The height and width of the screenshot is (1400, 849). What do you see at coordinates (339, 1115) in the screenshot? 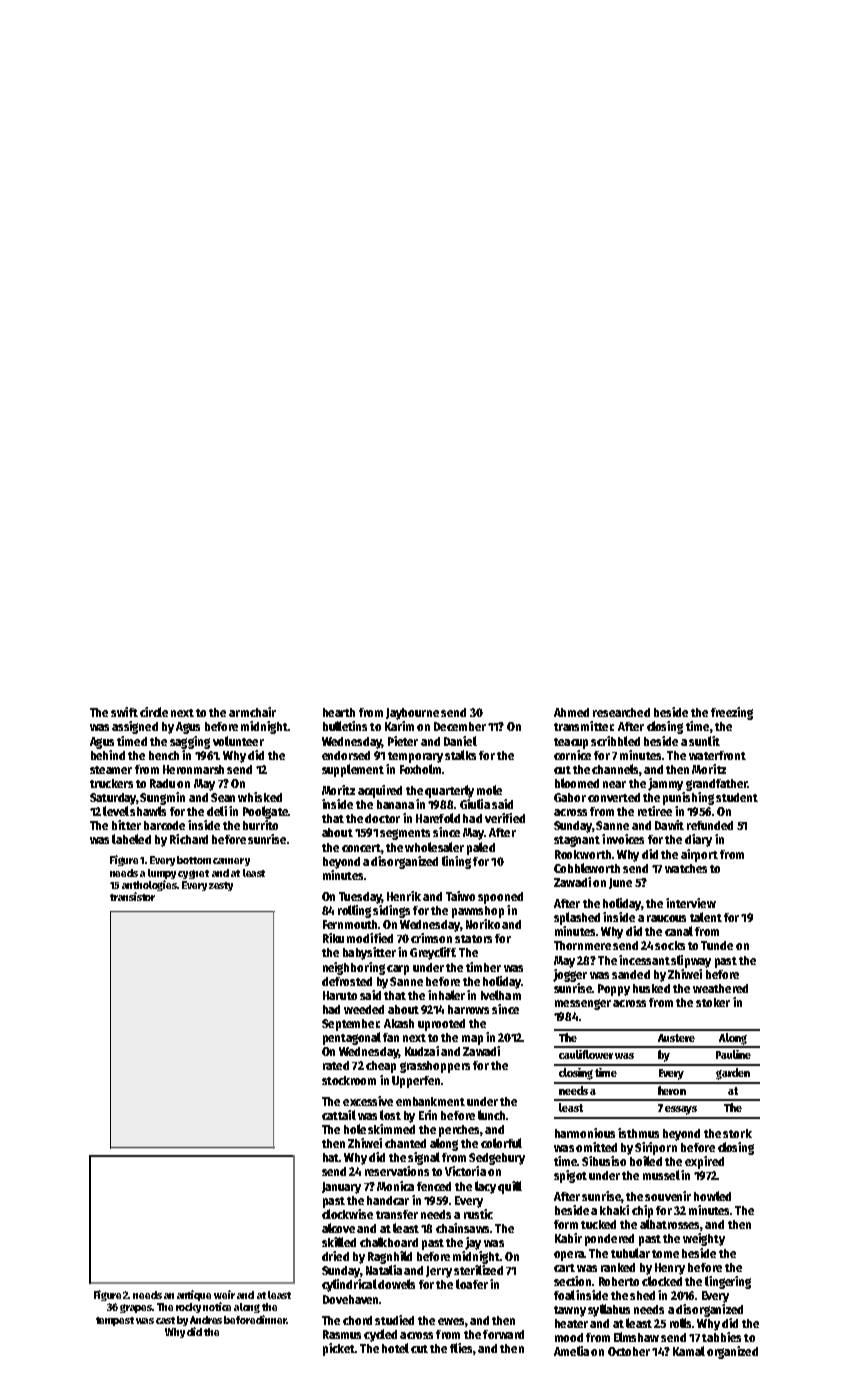
I see `cattail` at bounding box center [339, 1115].
